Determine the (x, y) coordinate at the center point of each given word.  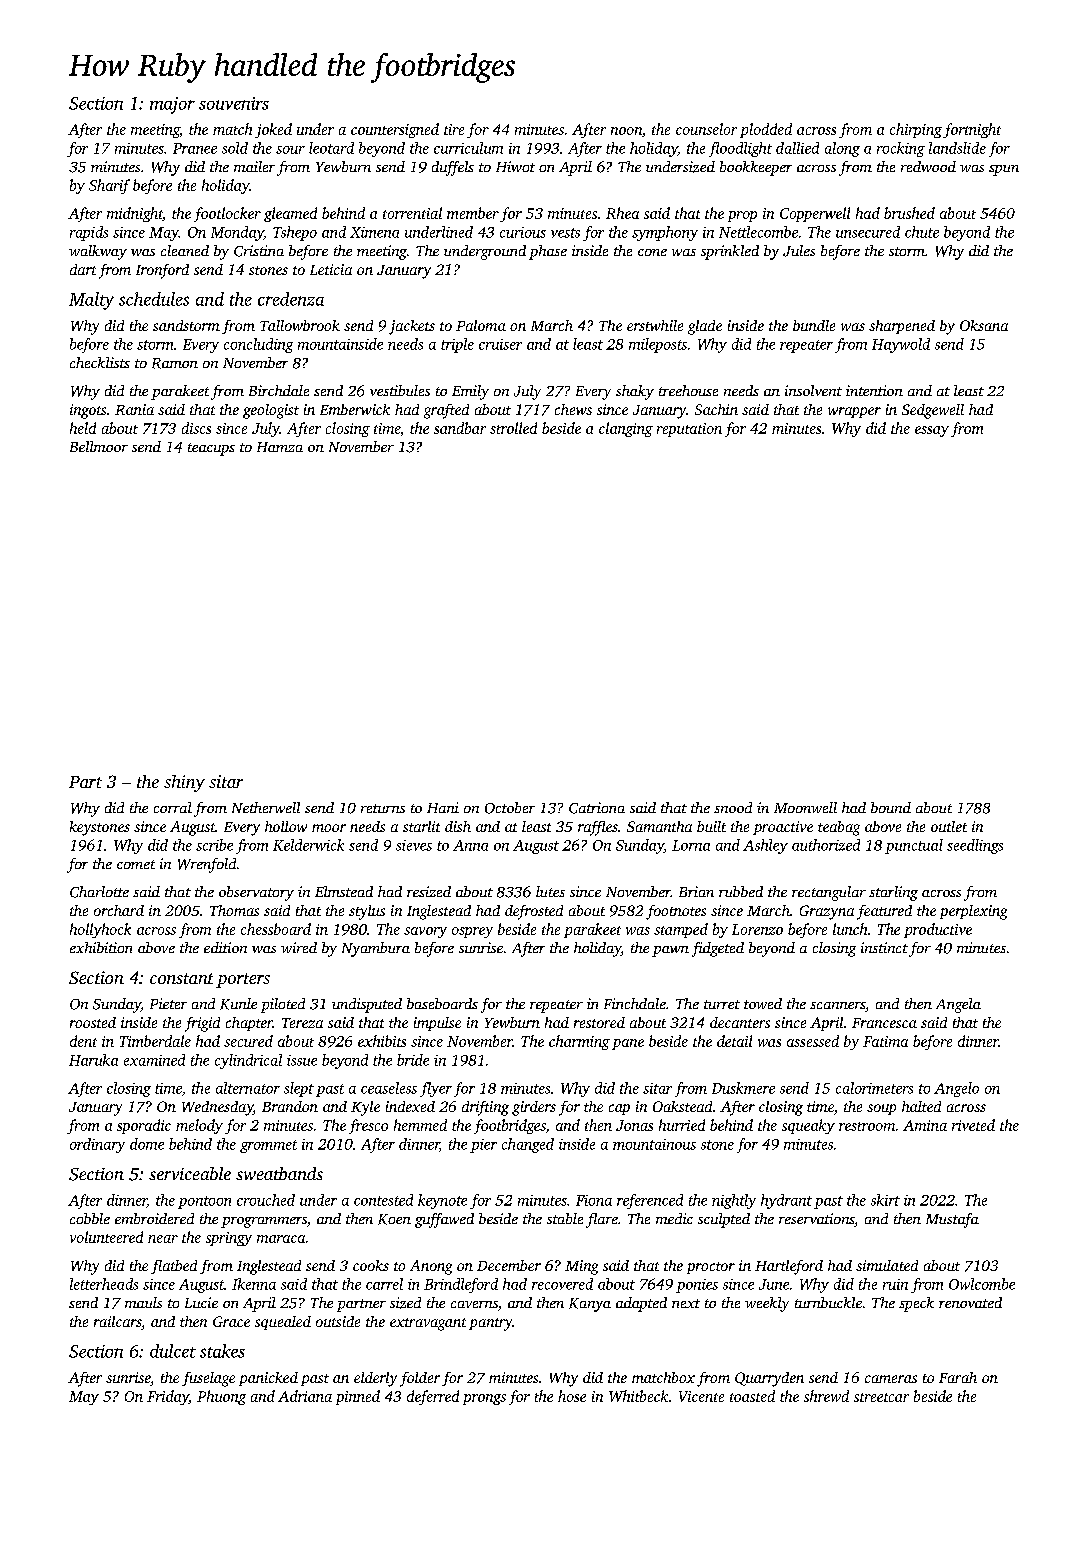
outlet (949, 826)
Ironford (162, 271)
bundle (814, 325)
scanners (837, 1005)
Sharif (109, 186)
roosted (93, 1022)
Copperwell (815, 214)
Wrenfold (207, 865)
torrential (412, 213)
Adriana (305, 1396)
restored (599, 1022)
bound (891, 807)
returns (383, 808)
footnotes (676, 912)
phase (548, 252)
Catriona (597, 808)
